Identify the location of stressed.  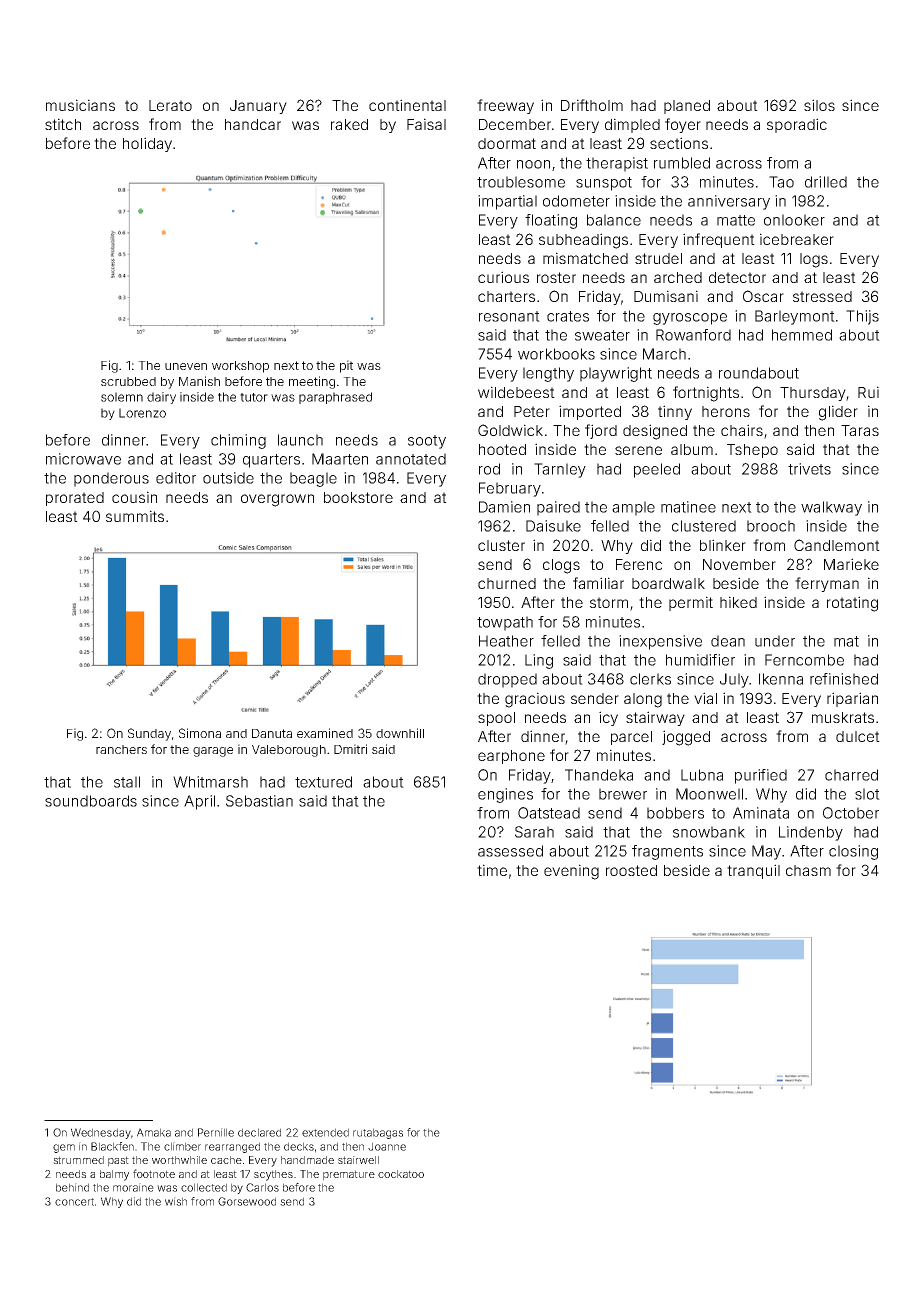
(822, 296).
